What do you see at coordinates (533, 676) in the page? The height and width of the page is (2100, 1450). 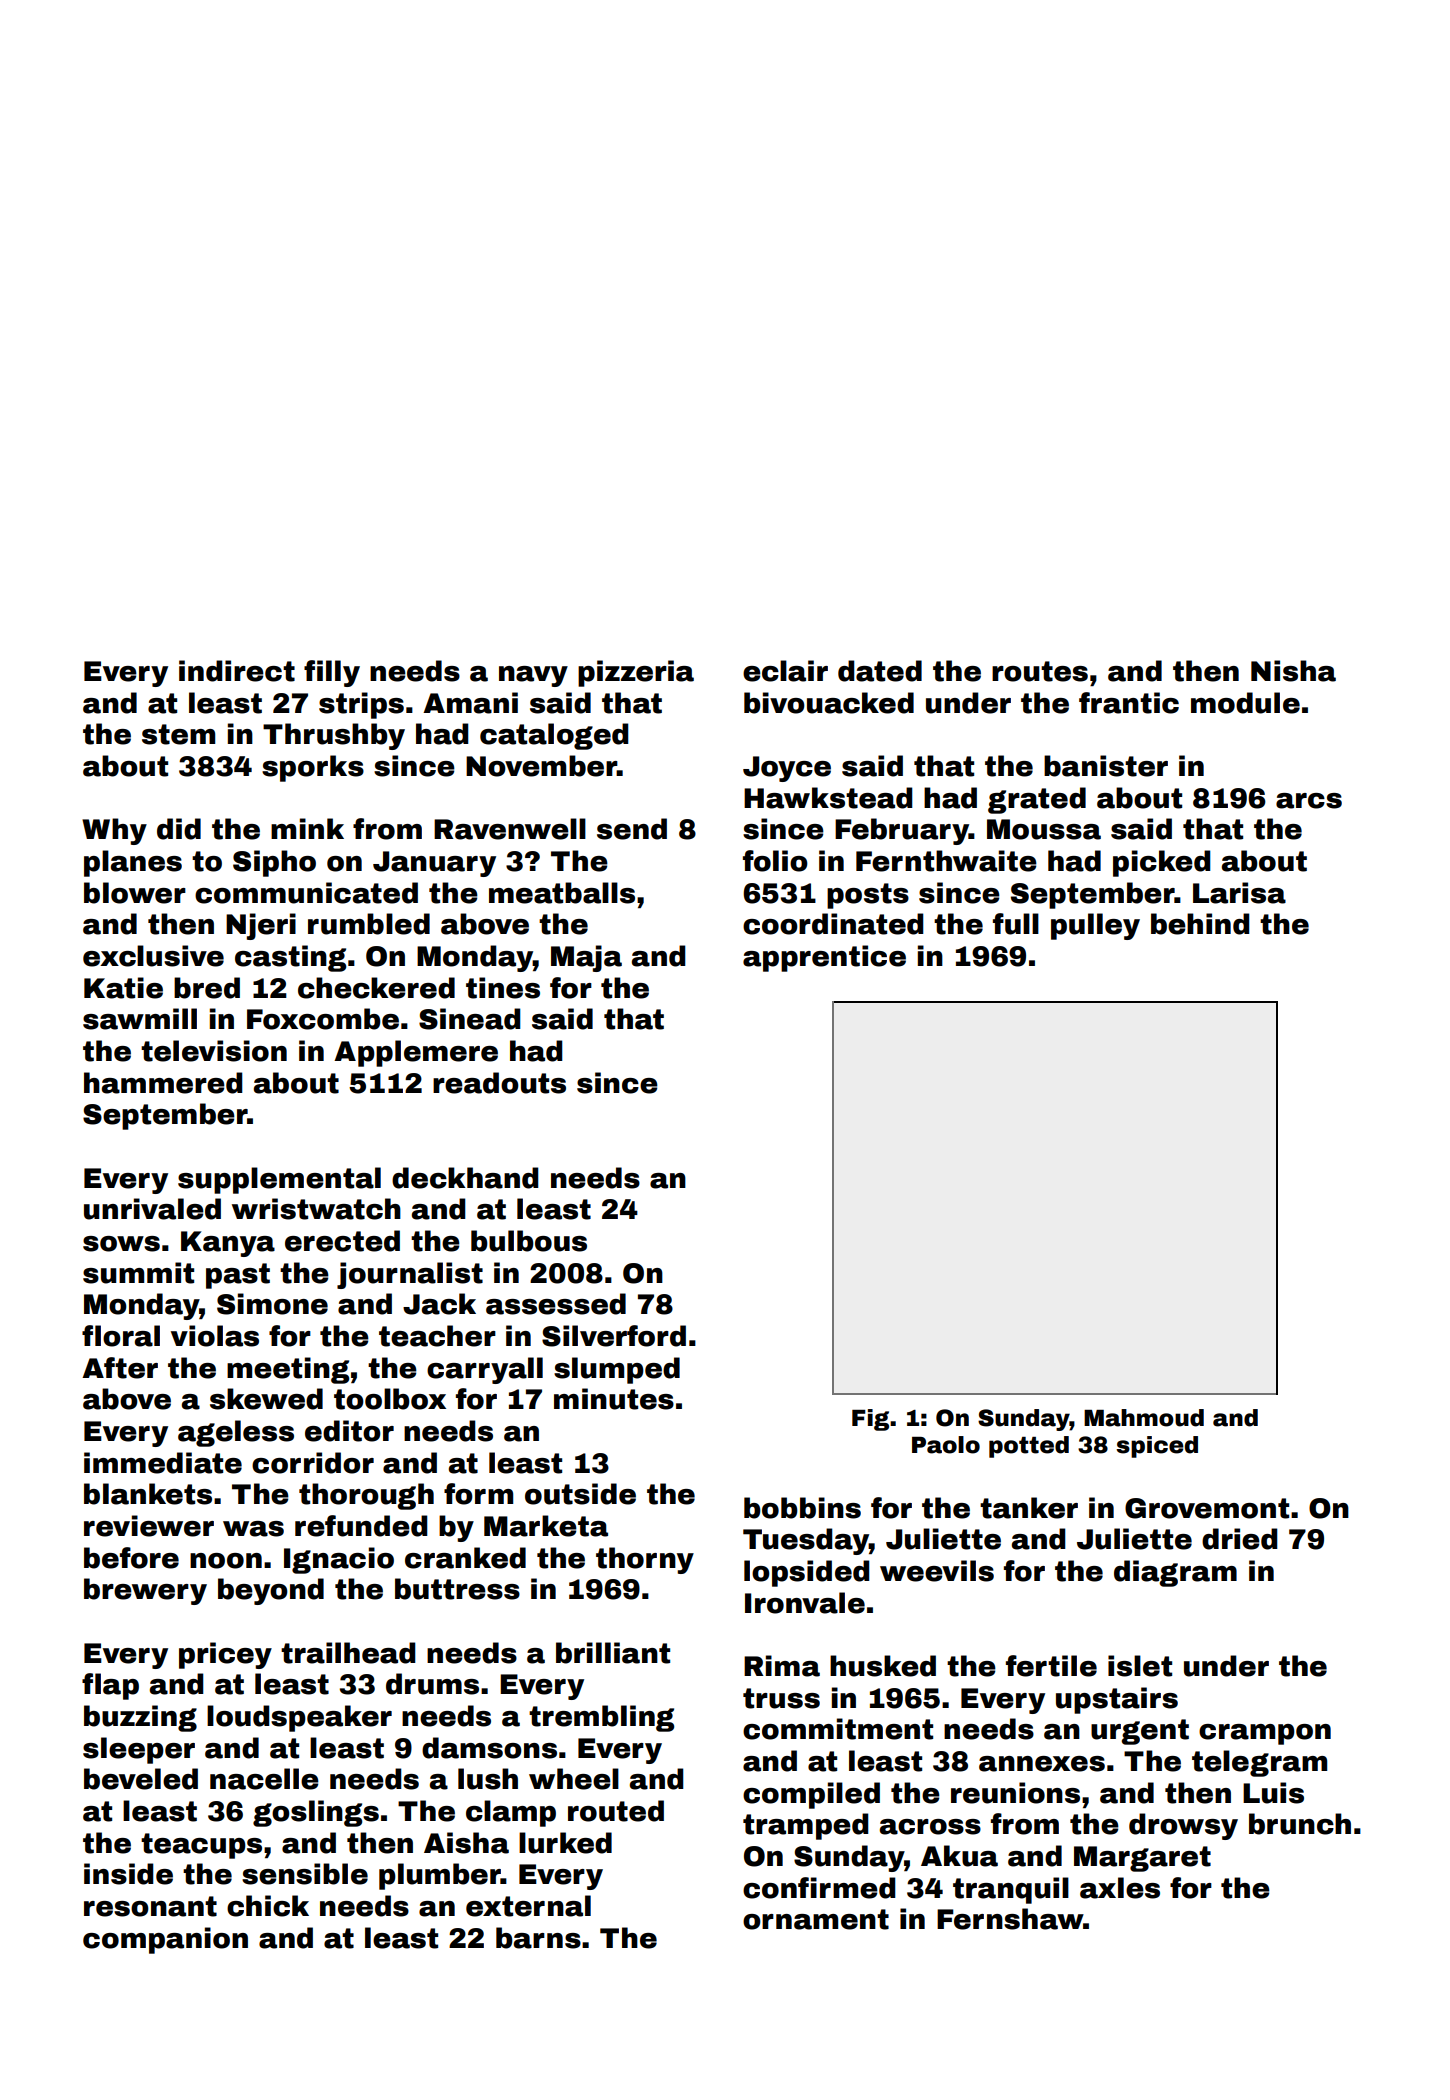 I see `navy` at bounding box center [533, 676].
